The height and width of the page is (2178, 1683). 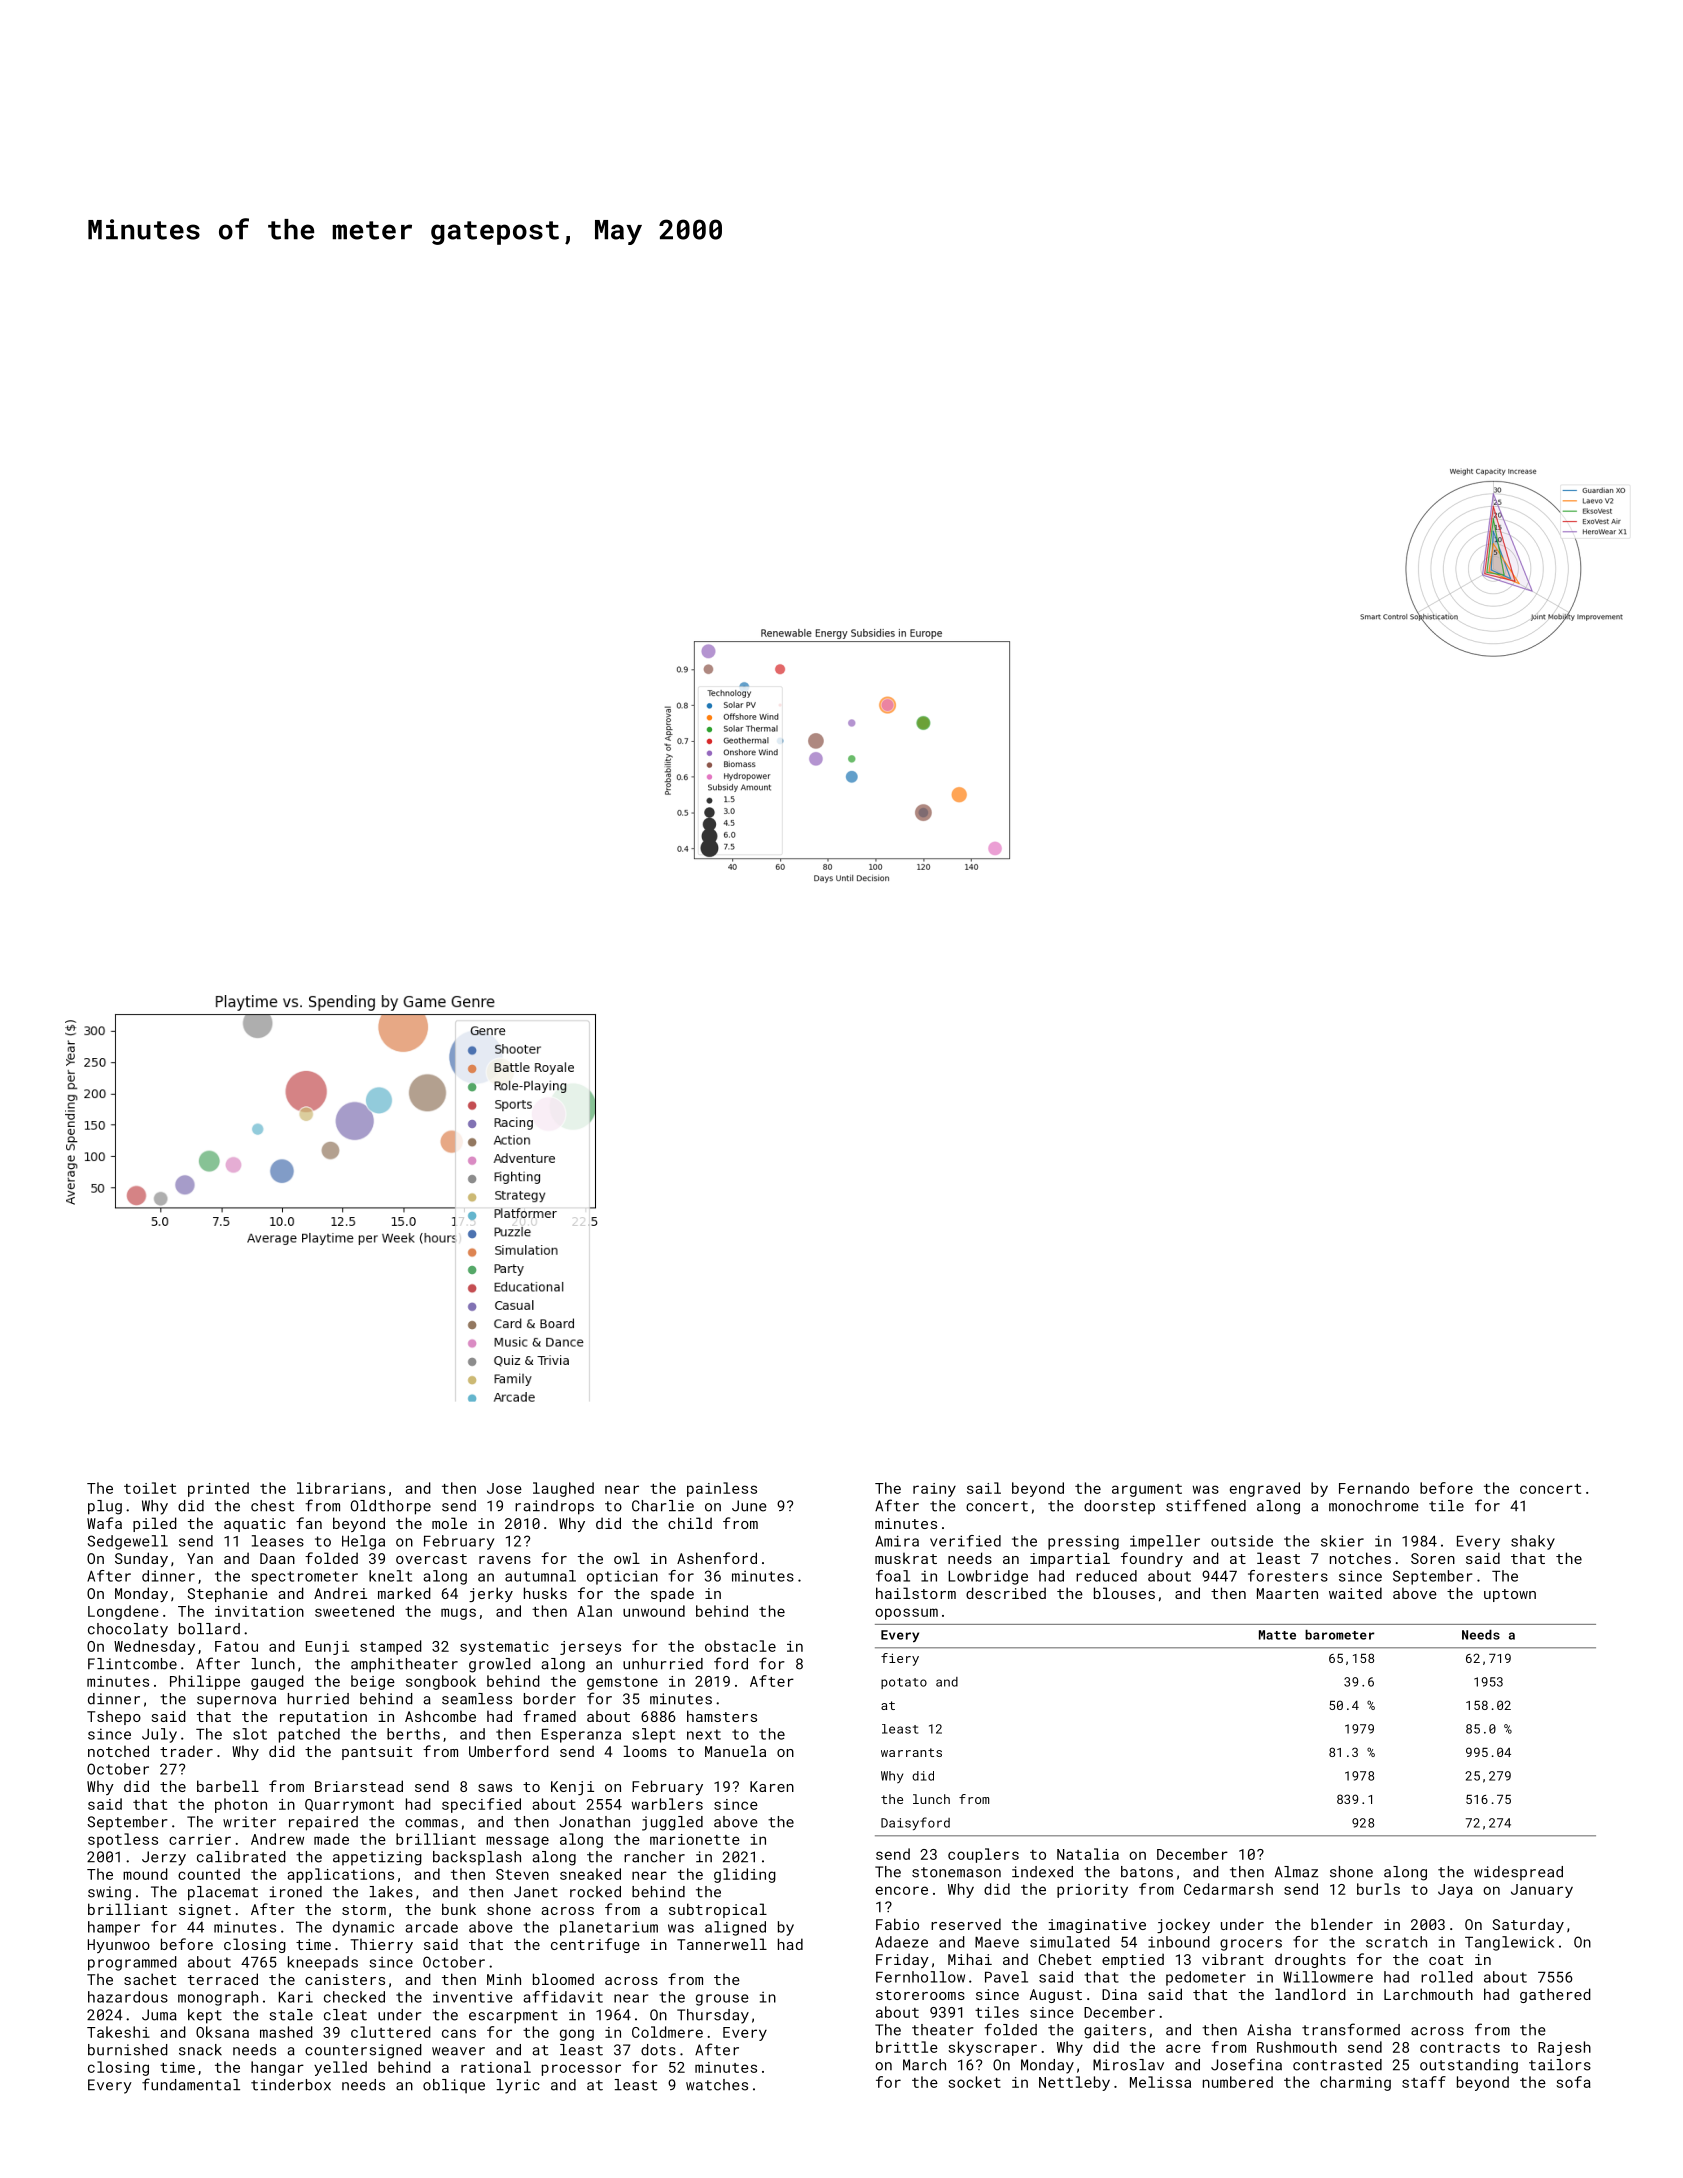 What do you see at coordinates (997, 1942) in the page?
I see `Maeve` at bounding box center [997, 1942].
